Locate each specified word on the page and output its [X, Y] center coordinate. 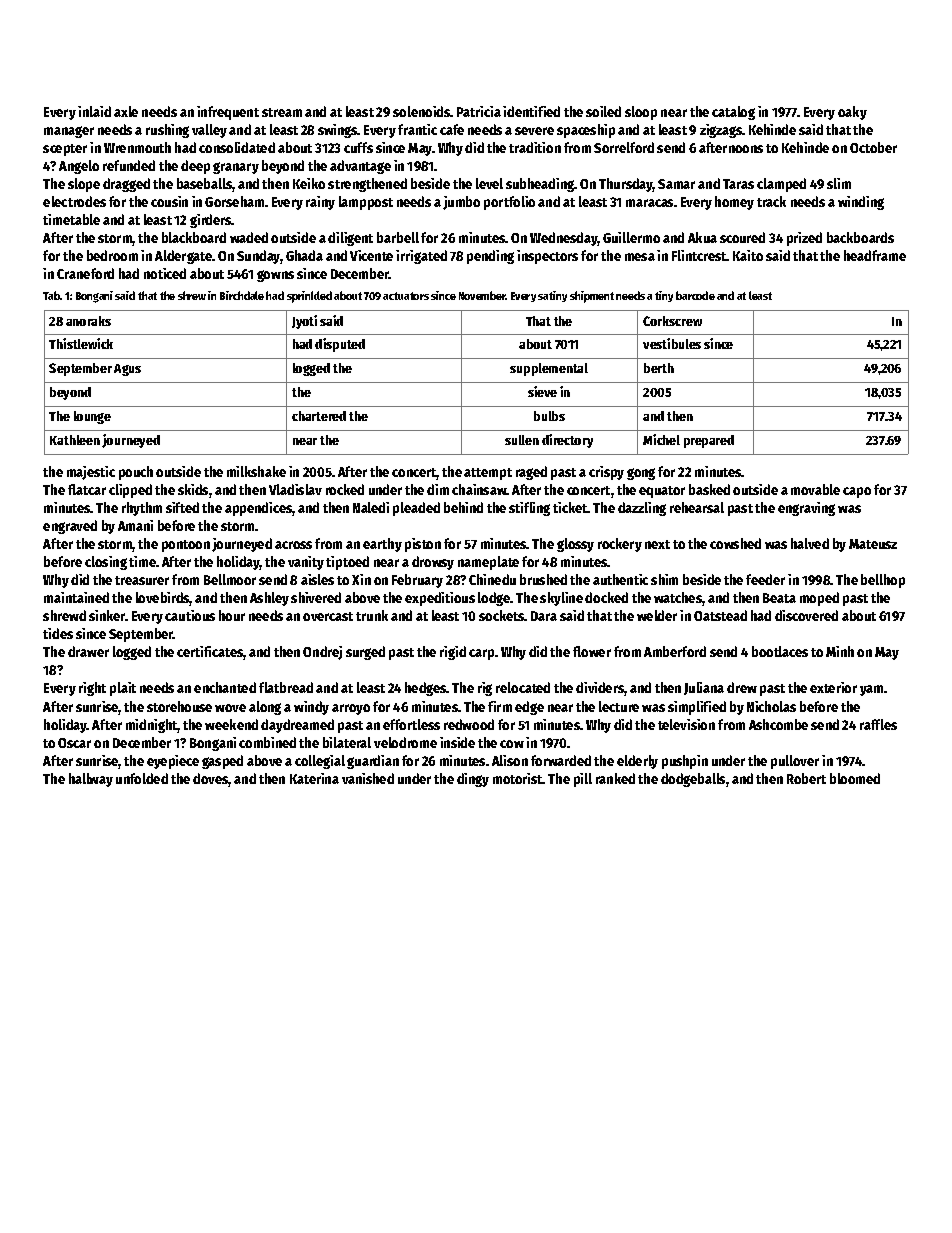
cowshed [735, 543]
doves [211, 780]
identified [531, 111]
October [873, 147]
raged [531, 473]
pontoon [186, 546]
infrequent [228, 113]
